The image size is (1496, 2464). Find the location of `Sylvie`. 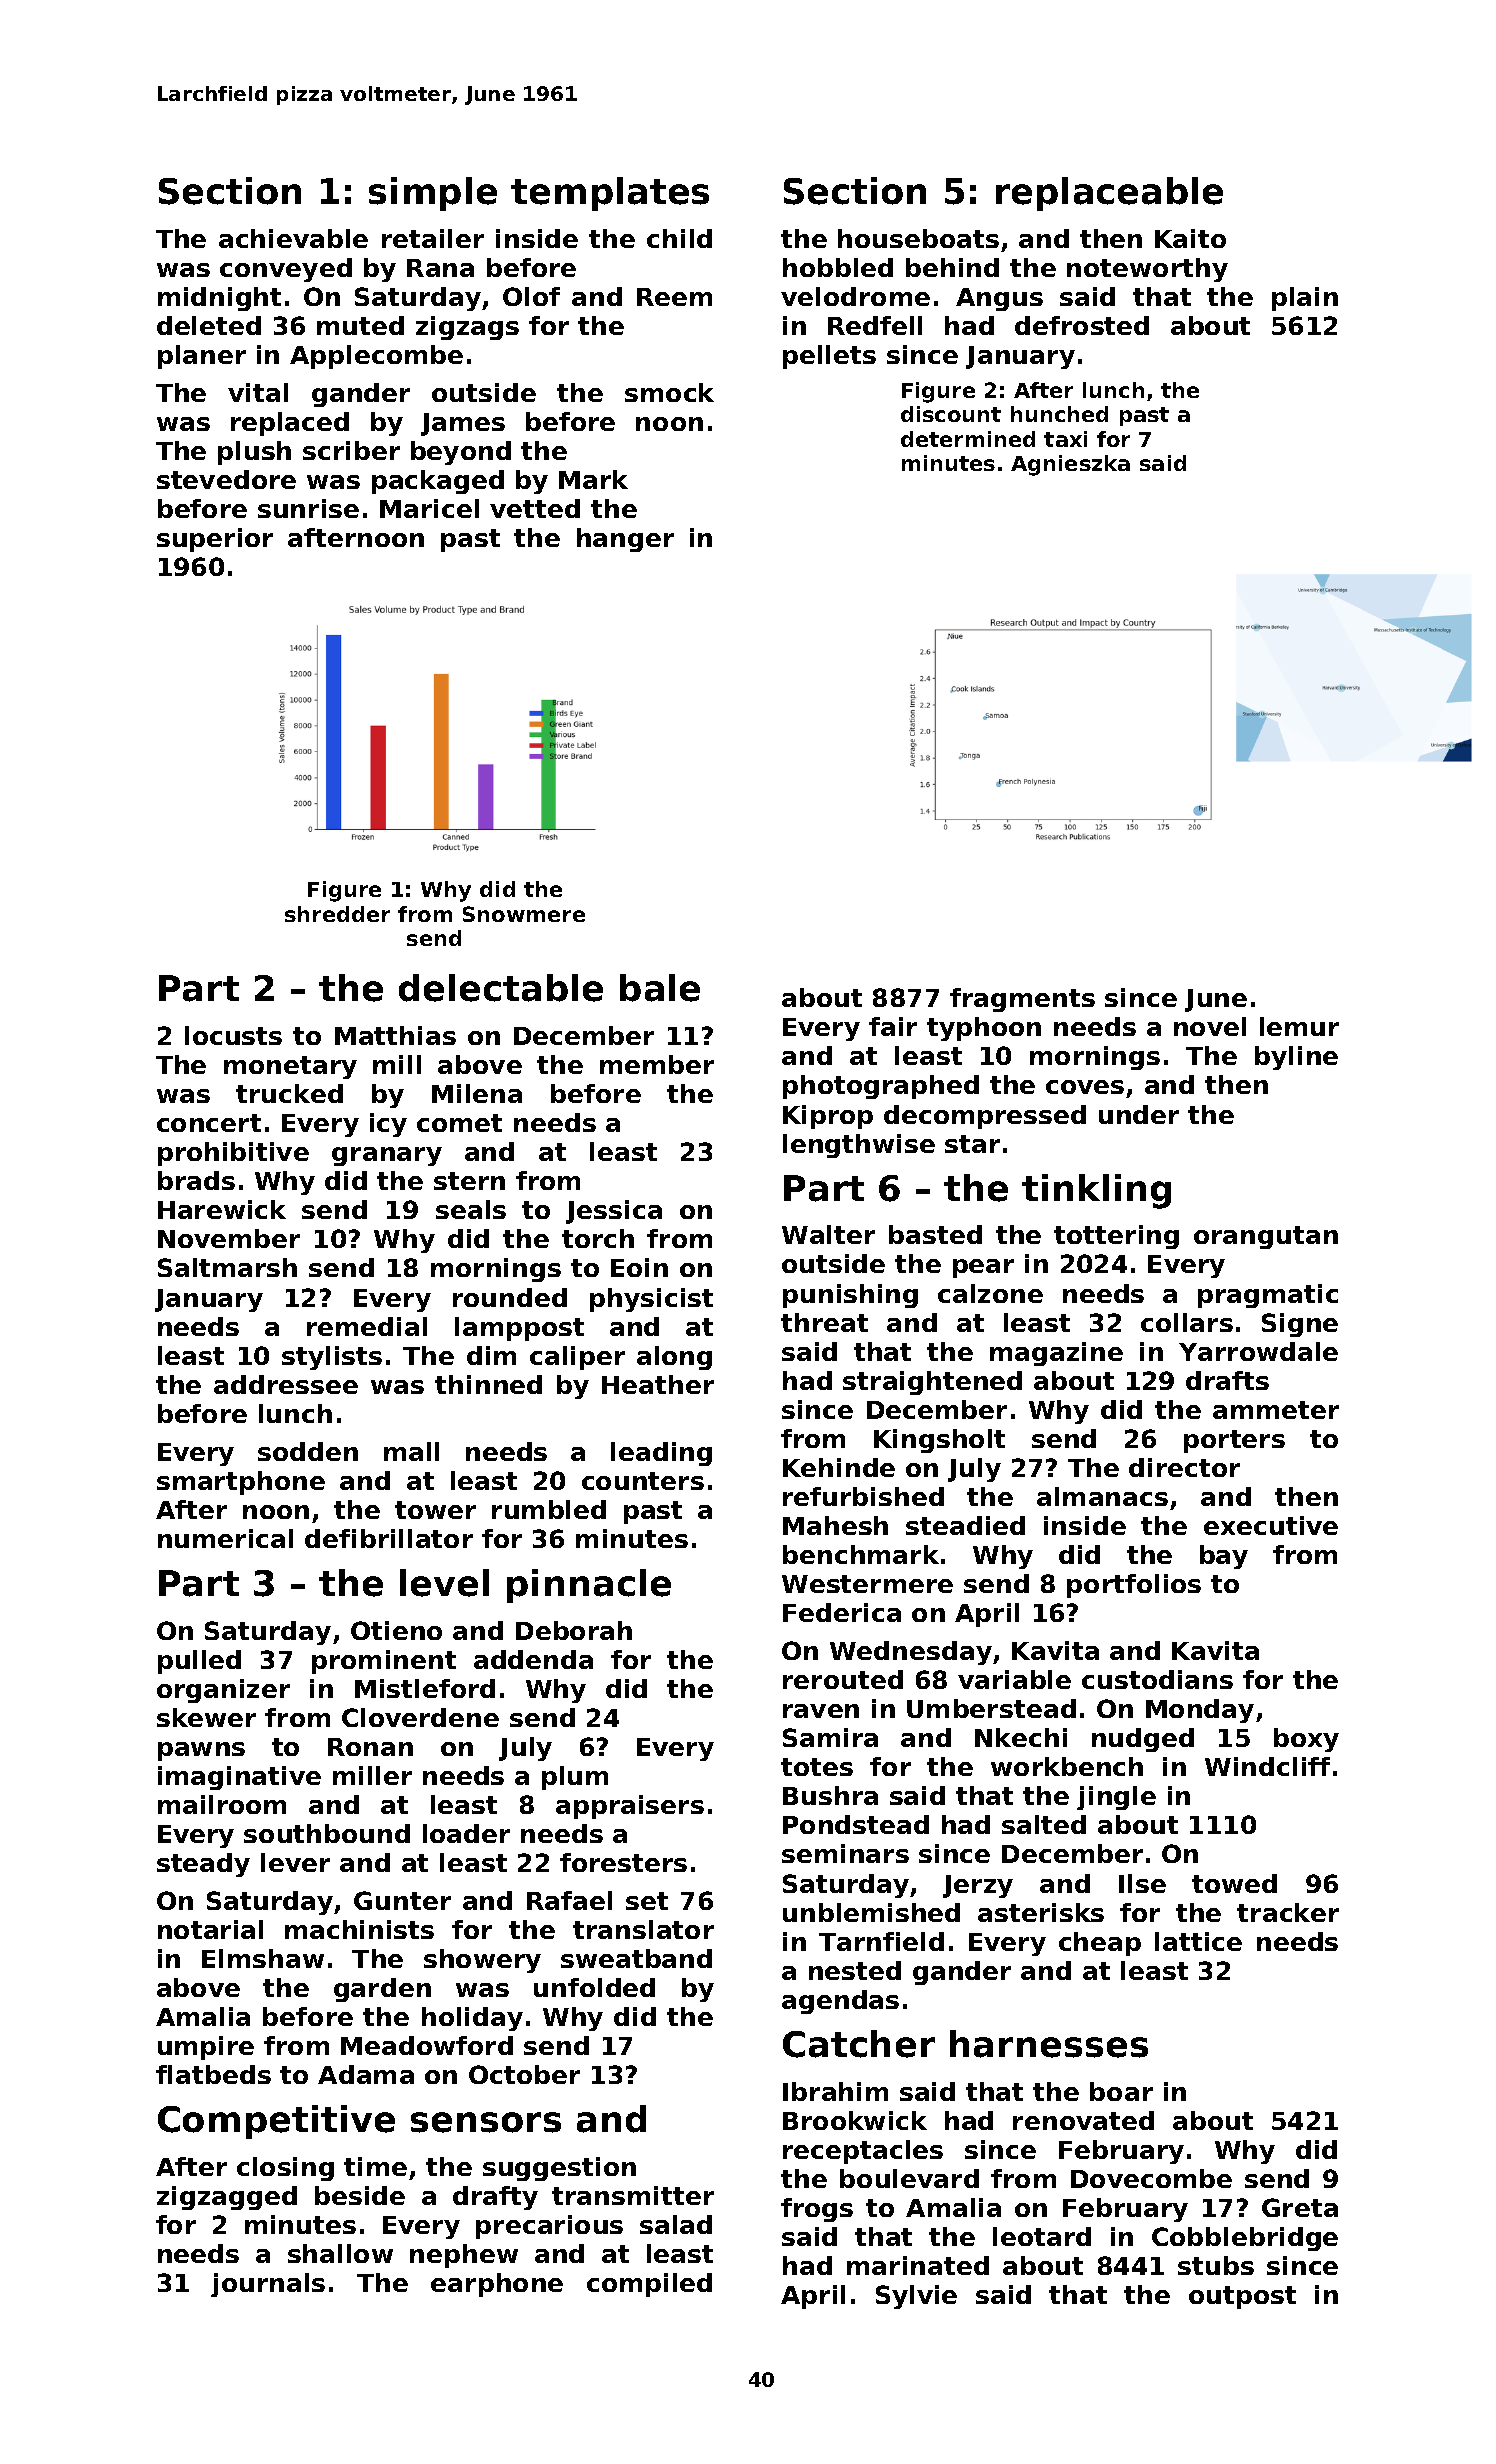

Sylvie is located at coordinates (916, 2297).
